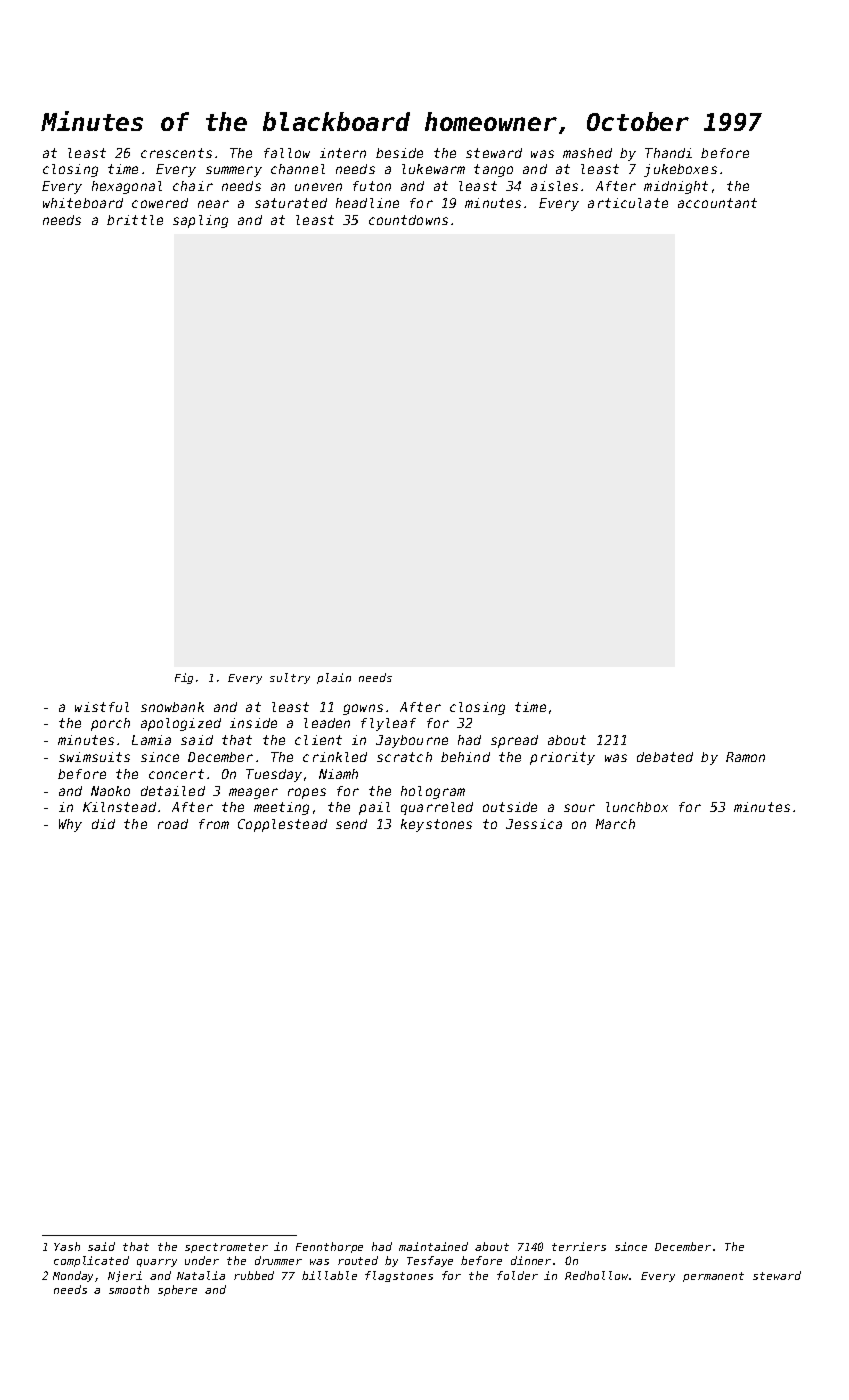 This document has width=849, height=1400. Describe the element at coordinates (587, 153) in the document. I see `mashed` at that location.
